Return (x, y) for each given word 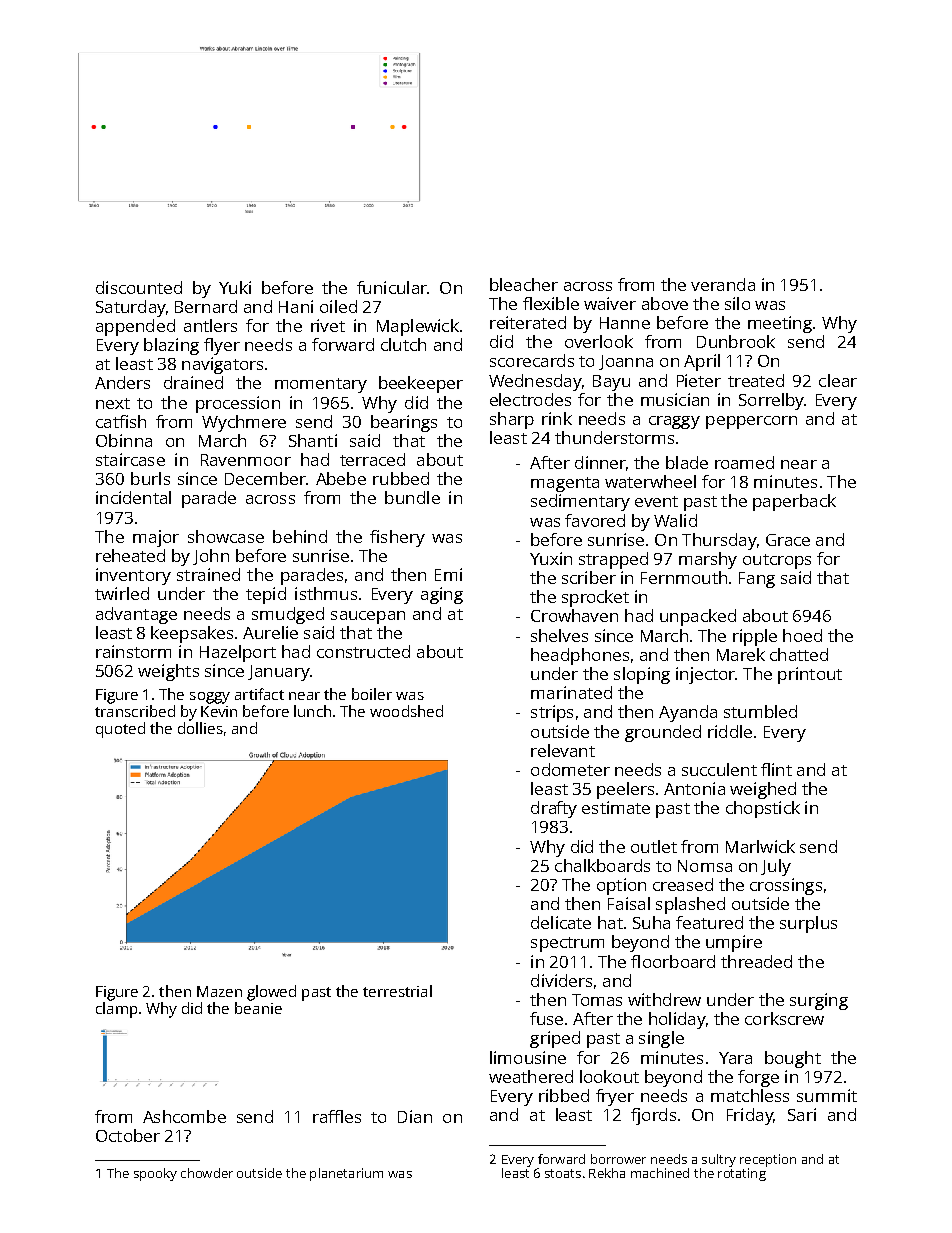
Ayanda (688, 713)
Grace (788, 540)
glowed (271, 993)
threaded (756, 961)
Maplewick (418, 327)
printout (810, 675)
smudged (288, 615)
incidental (133, 497)
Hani (296, 306)
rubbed (401, 478)
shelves (559, 635)
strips (552, 713)
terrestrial (397, 991)
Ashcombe (184, 1116)
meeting (780, 324)
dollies (200, 728)
